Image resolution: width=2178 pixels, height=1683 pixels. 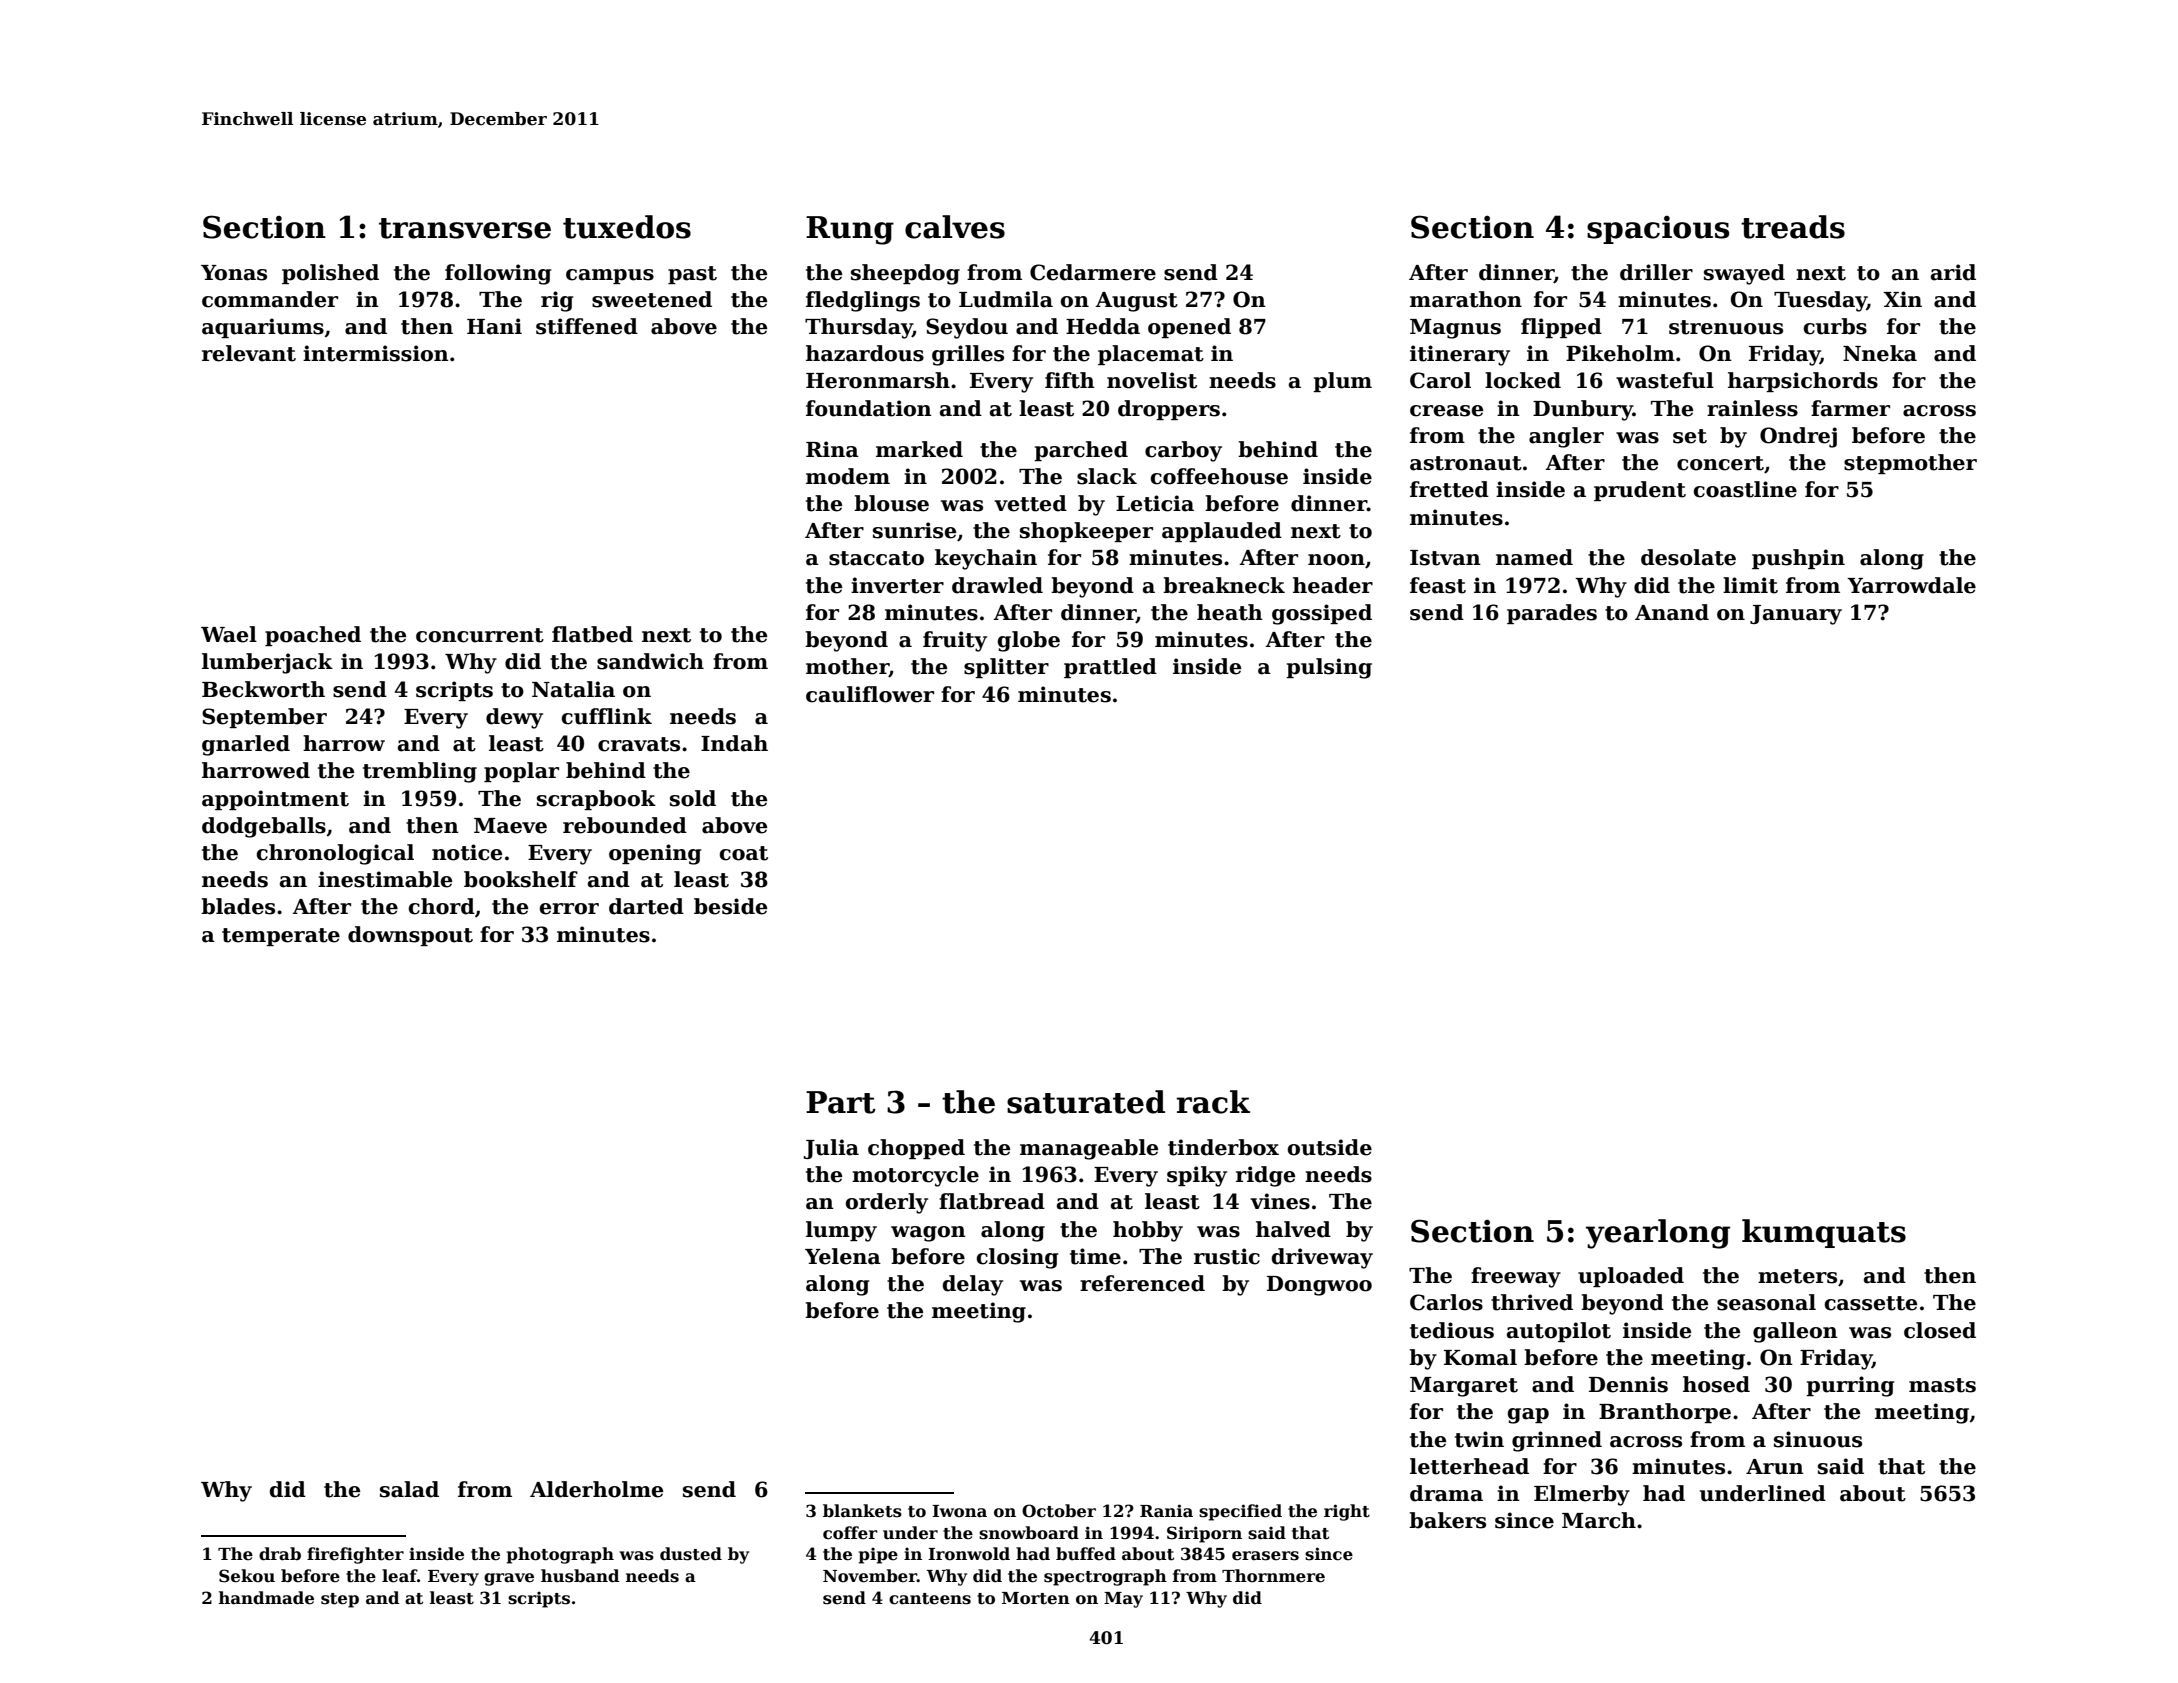 What do you see at coordinates (498, 274) in the document?
I see `following` at bounding box center [498, 274].
